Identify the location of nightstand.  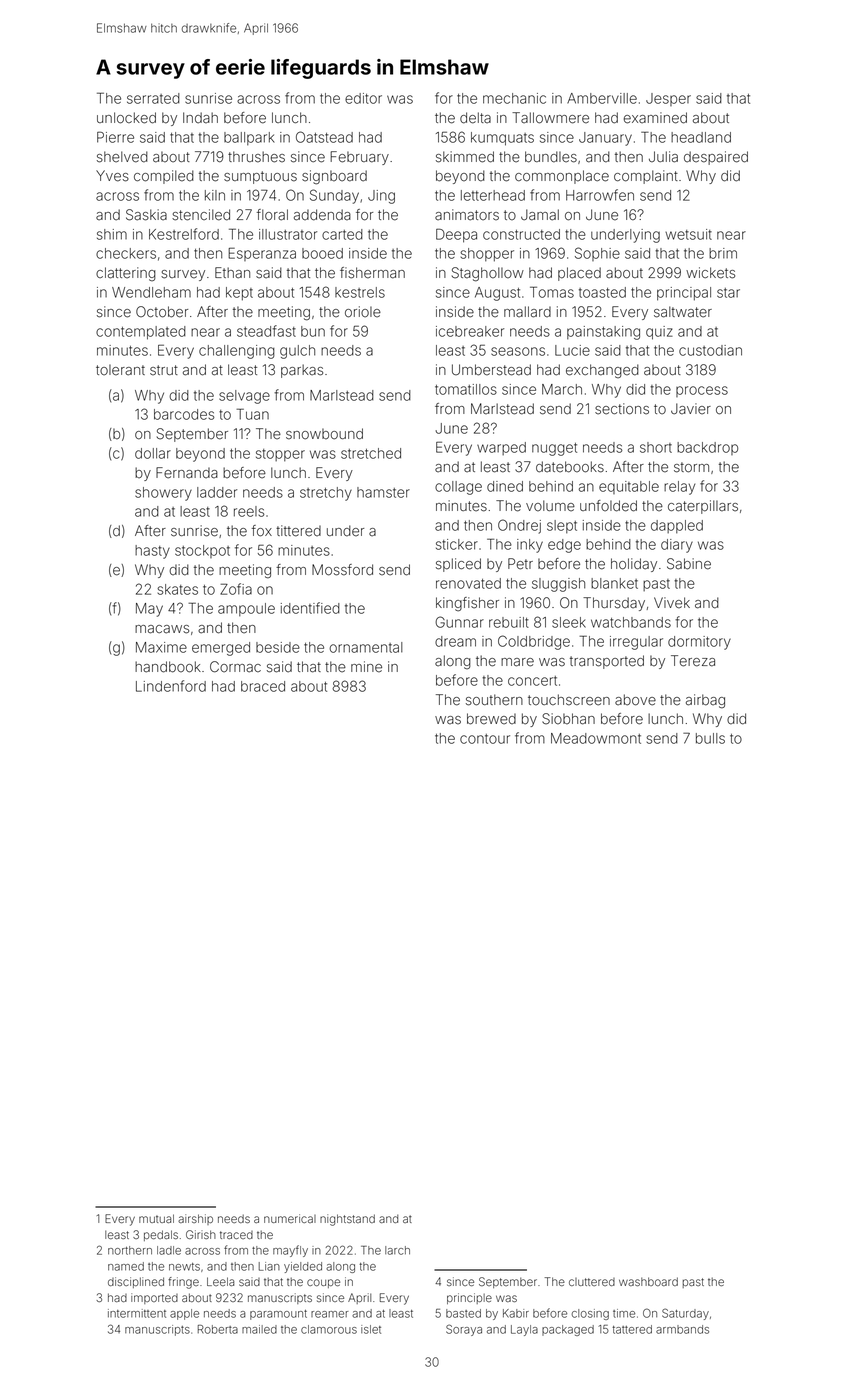
(347, 1220).
